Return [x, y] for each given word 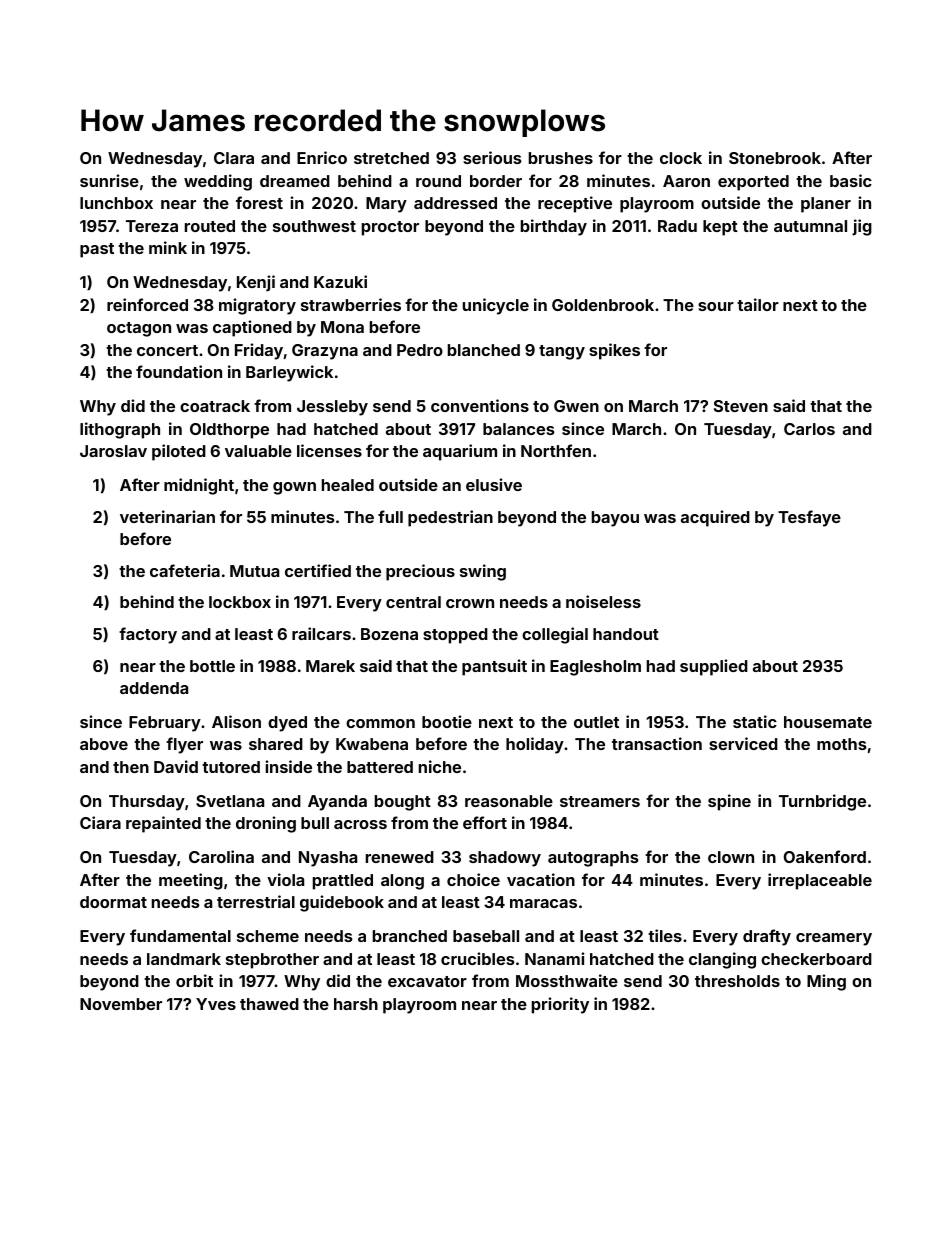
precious [420, 572]
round [438, 181]
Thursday [147, 803]
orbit [194, 980]
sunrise [109, 180]
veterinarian [167, 516]
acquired [715, 518]
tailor [758, 304]
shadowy [505, 859]
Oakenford [825, 856]
